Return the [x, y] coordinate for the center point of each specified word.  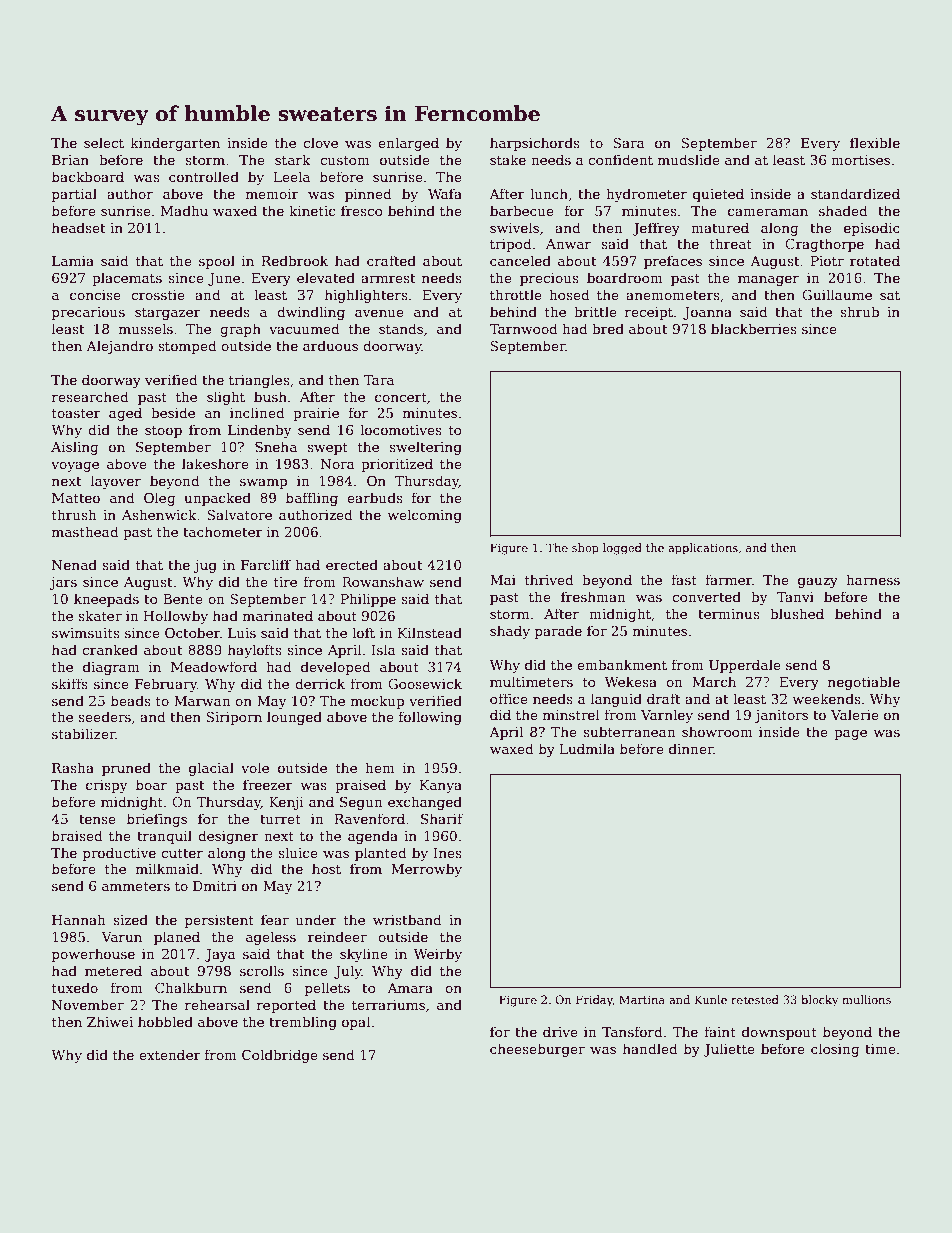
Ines [447, 853]
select [104, 142]
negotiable [864, 683]
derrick [320, 683]
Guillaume [837, 294]
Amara [410, 988]
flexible [875, 142]
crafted [391, 260]
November [88, 1004]
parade [558, 632]
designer [228, 837]
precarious [88, 313]
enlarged [408, 144]
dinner [691, 748]
